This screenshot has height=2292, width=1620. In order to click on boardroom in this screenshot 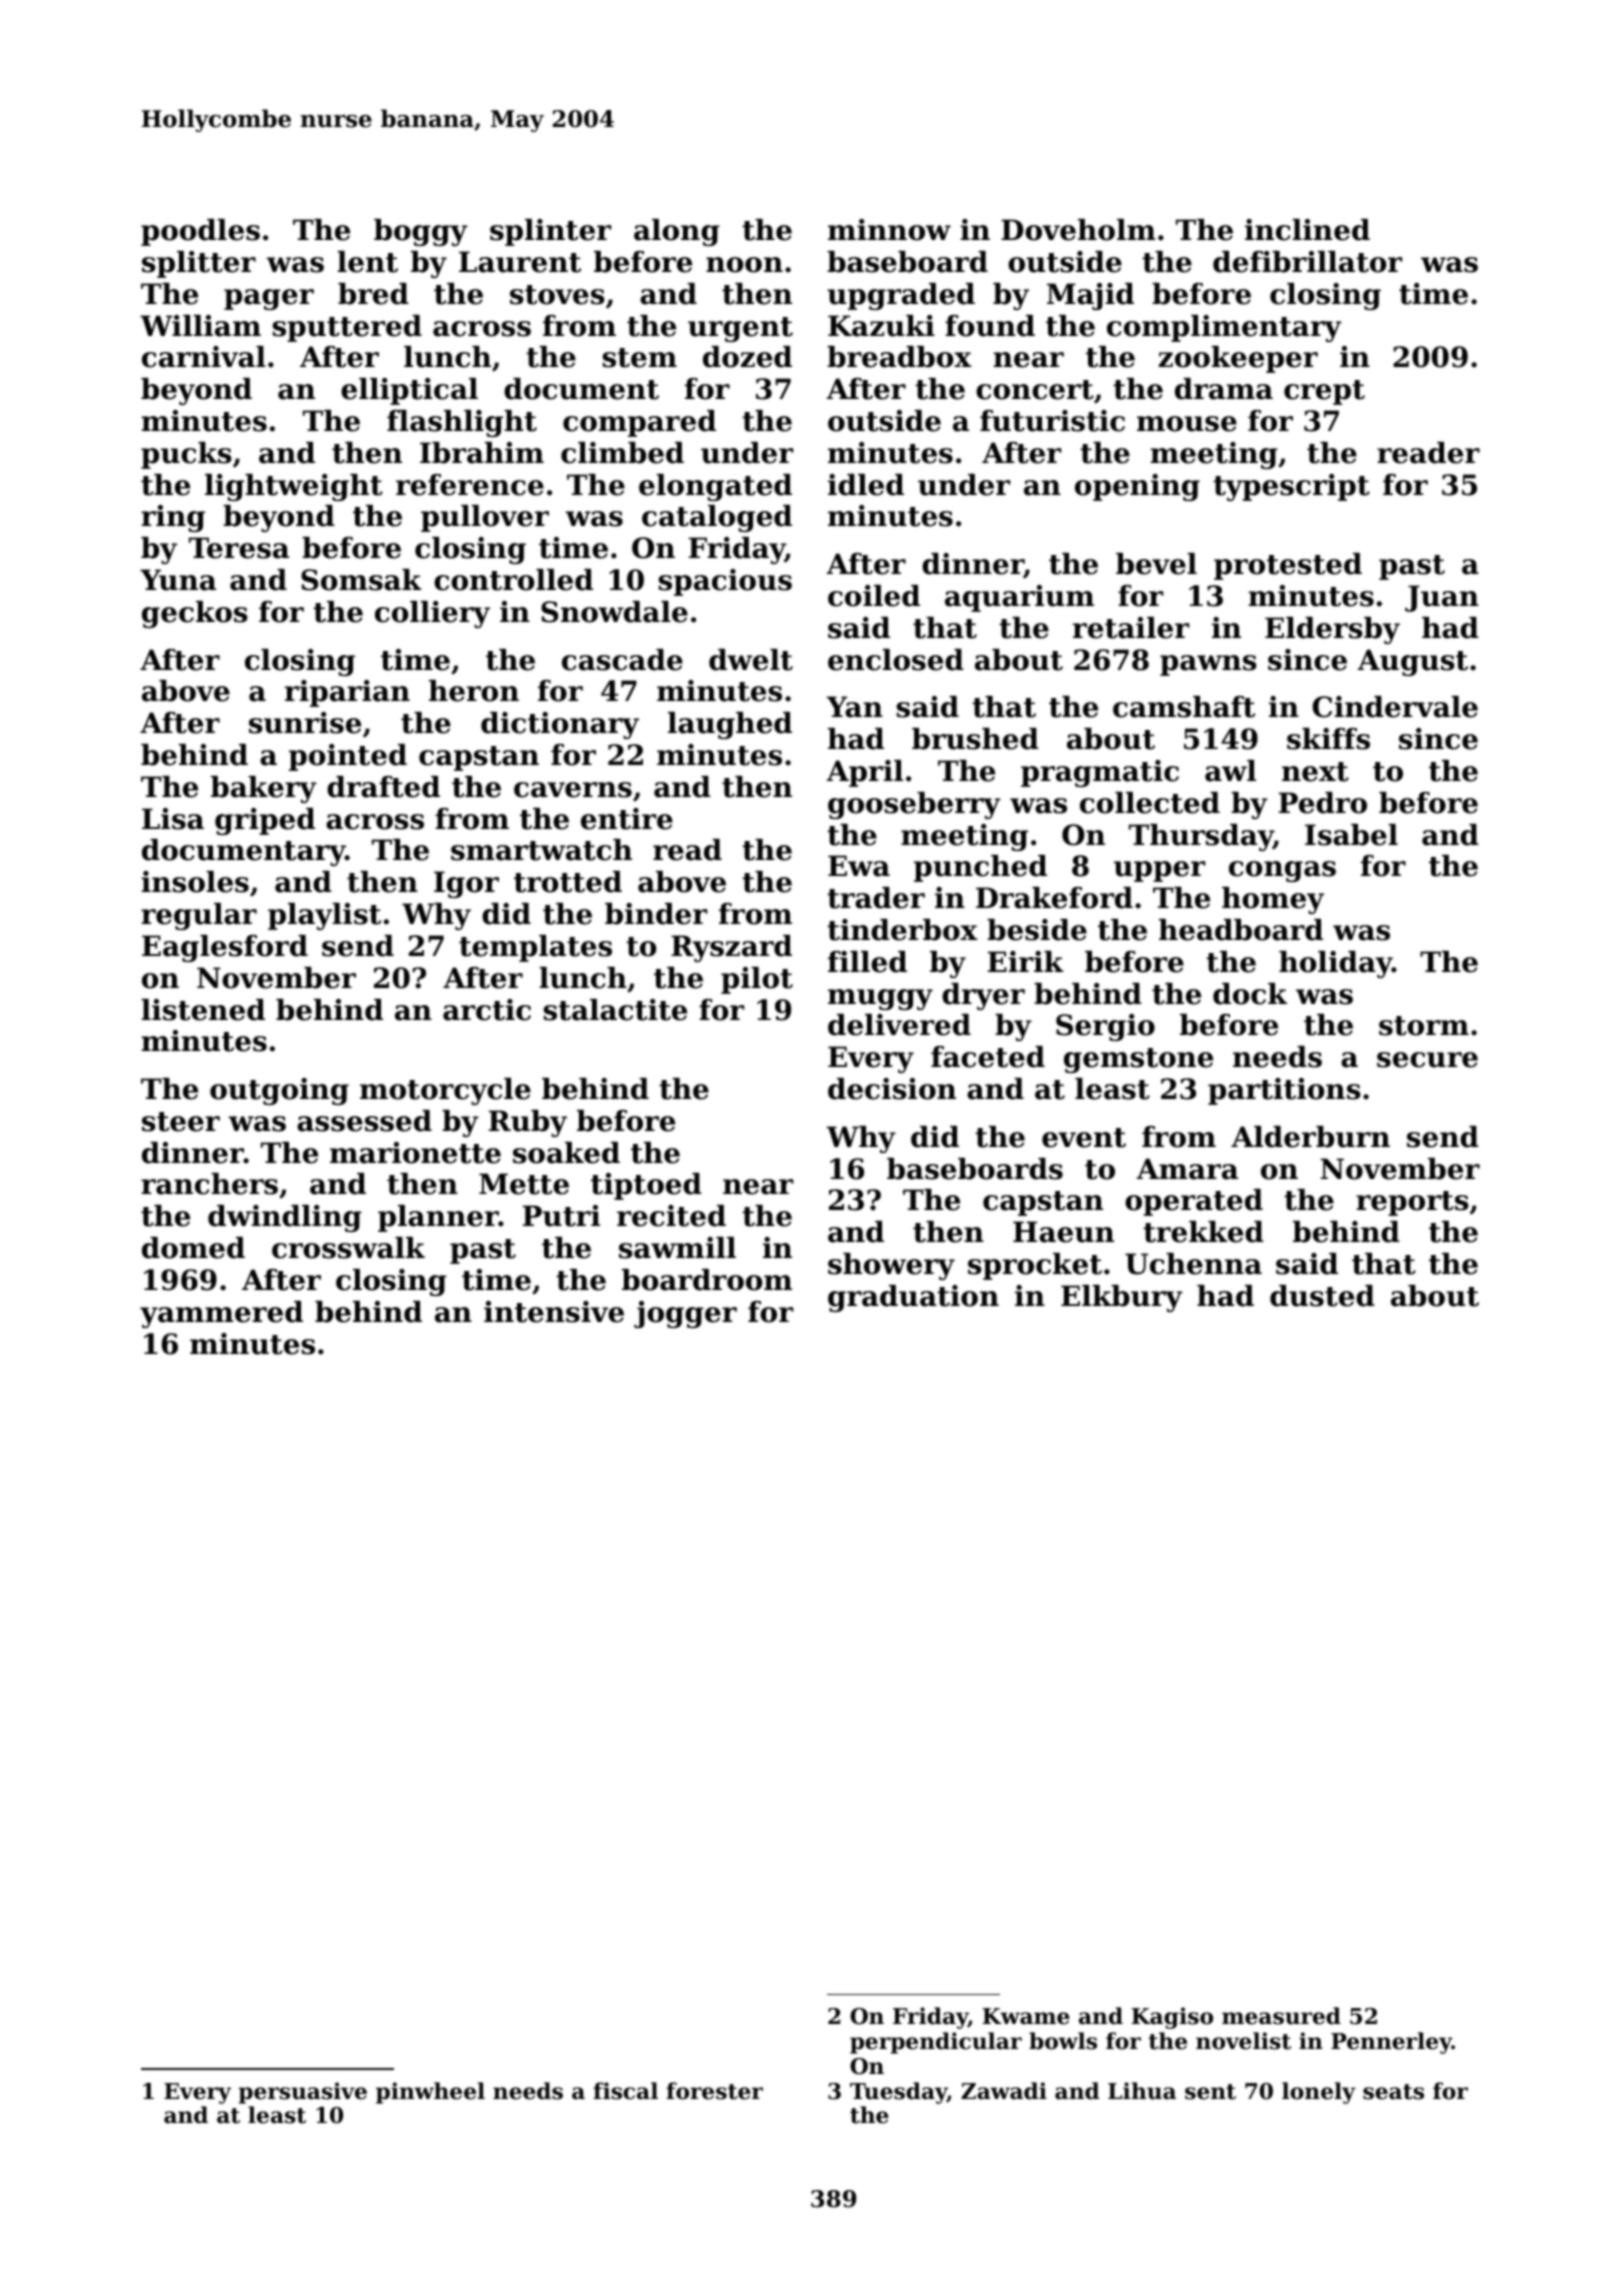, I will do `click(707, 1280)`.
